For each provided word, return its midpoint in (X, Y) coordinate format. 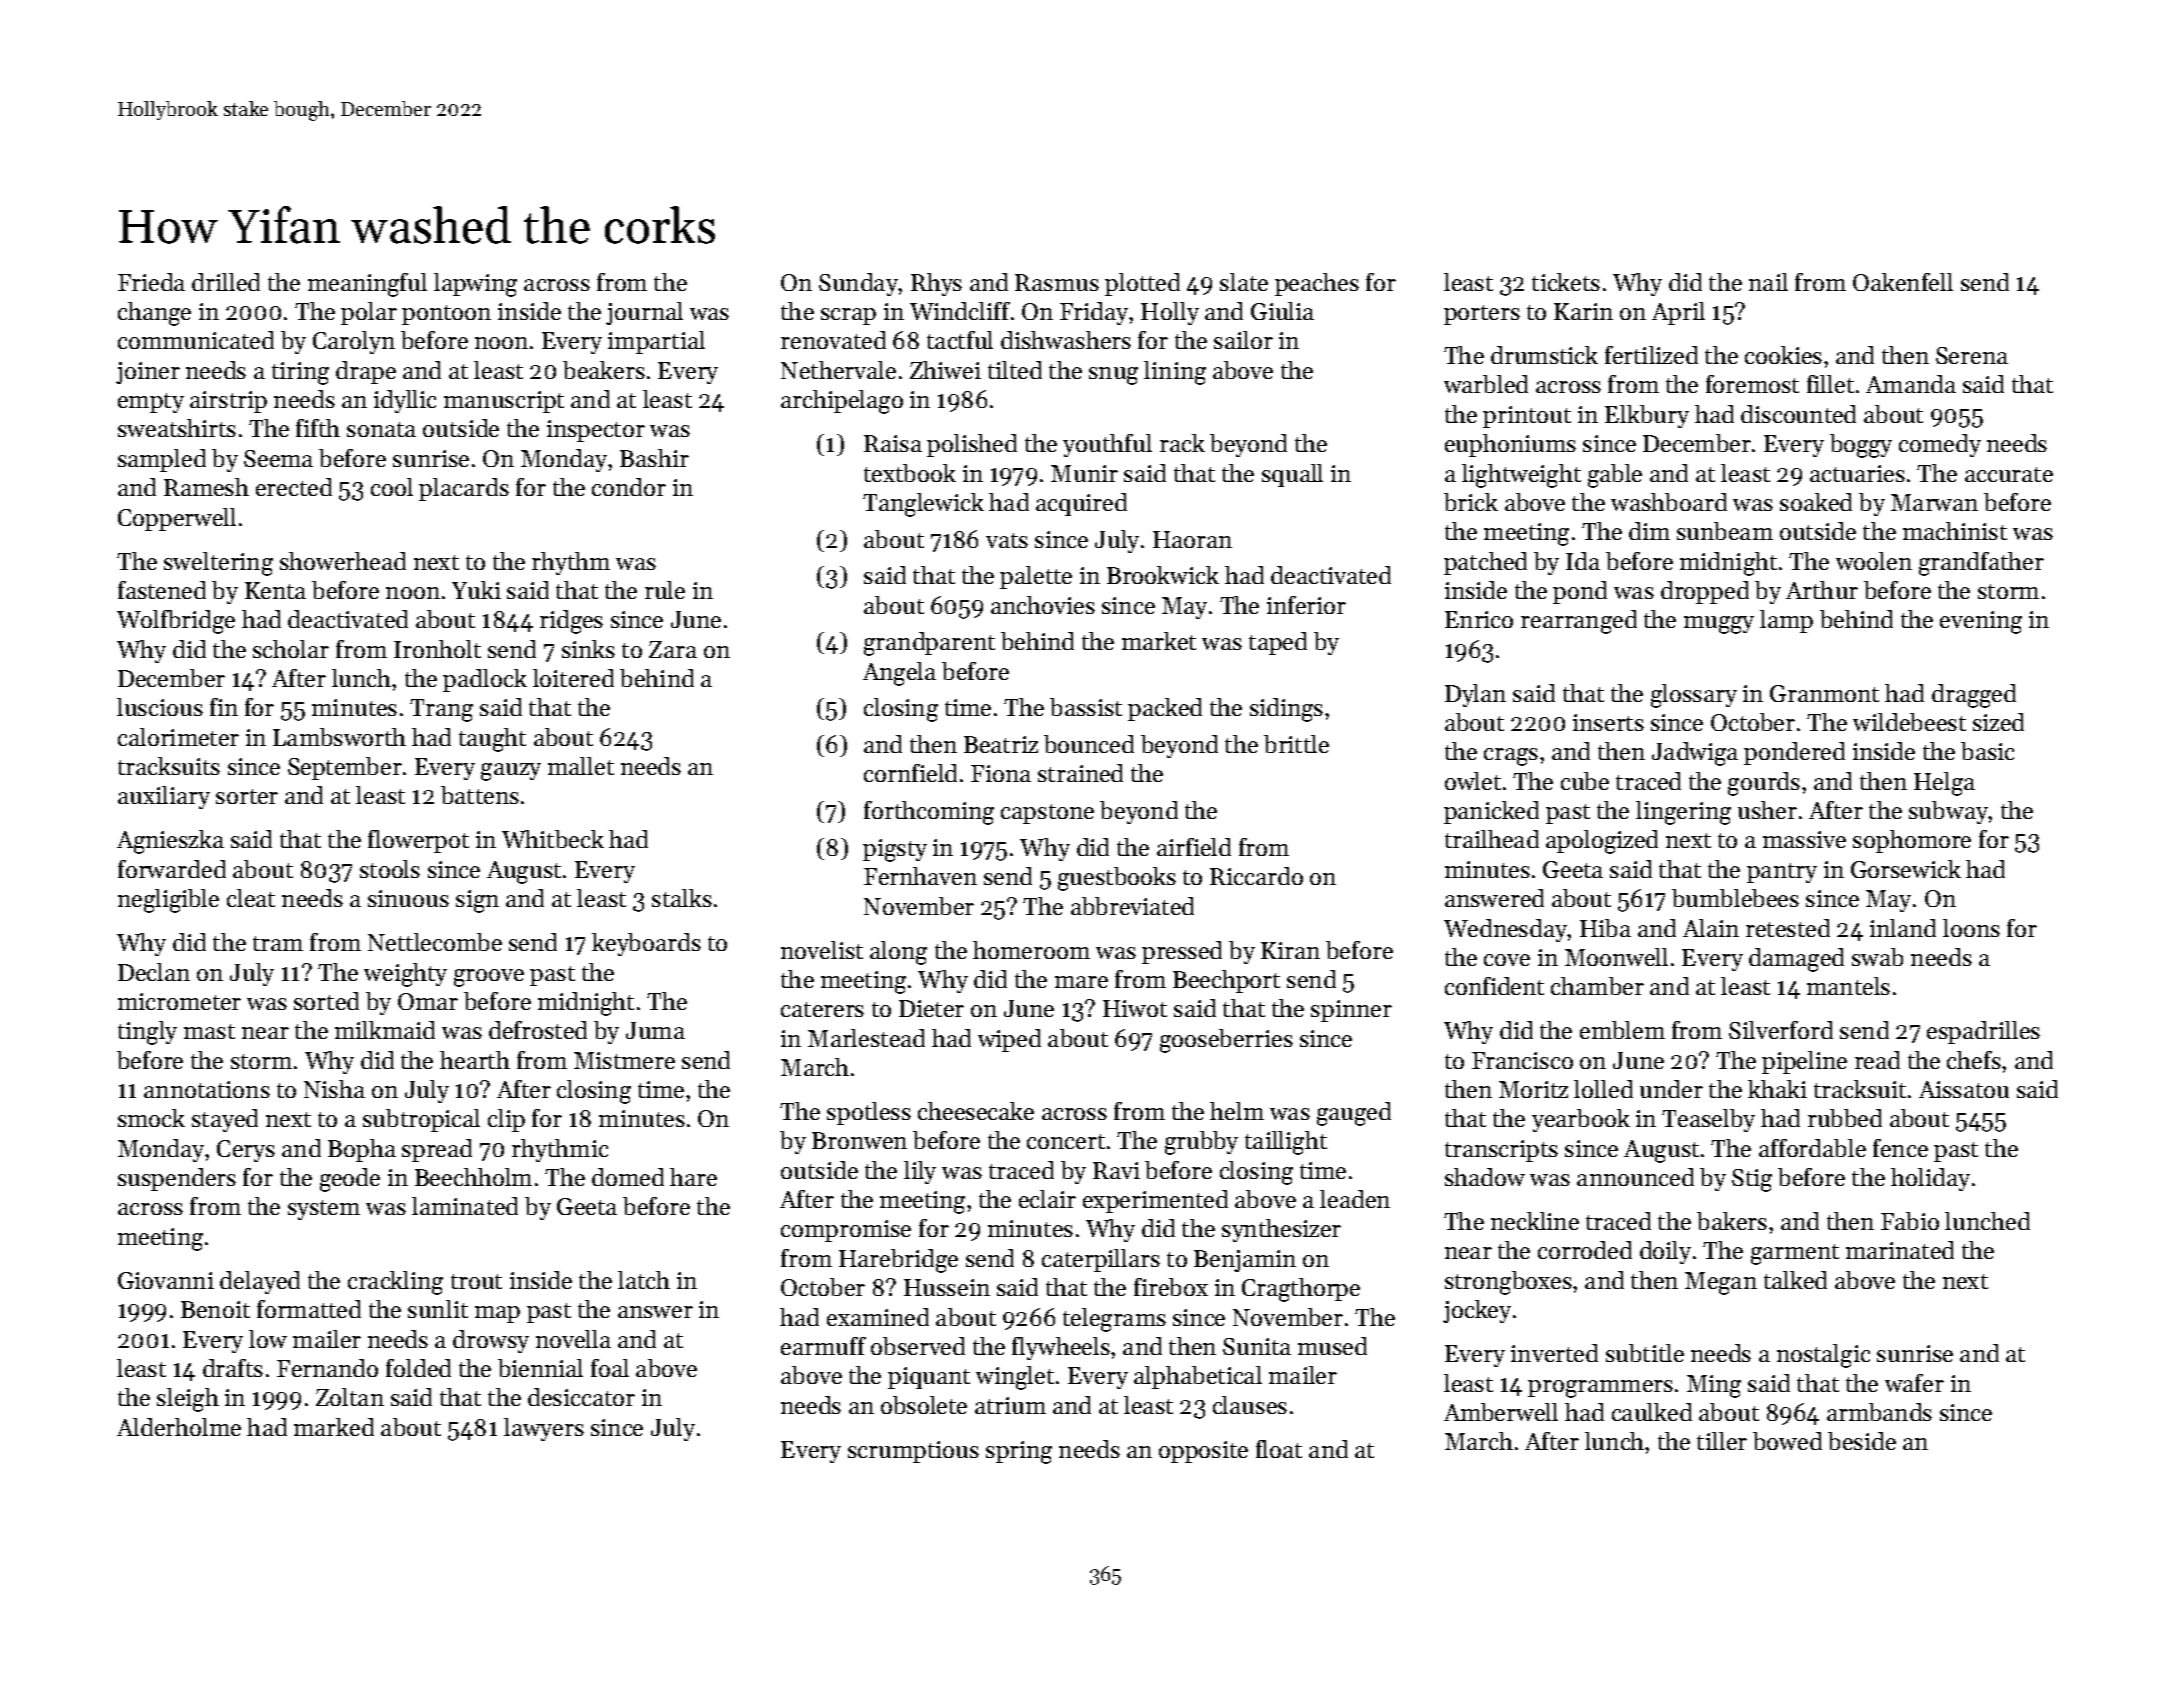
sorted (326, 1001)
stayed (225, 1120)
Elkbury (1647, 416)
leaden (1355, 1199)
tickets (1566, 282)
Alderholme (179, 1427)
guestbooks (1117, 879)
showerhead (343, 561)
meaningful (367, 285)
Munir (1084, 473)
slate (1244, 282)
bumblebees (1735, 898)
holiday (1930, 1179)
